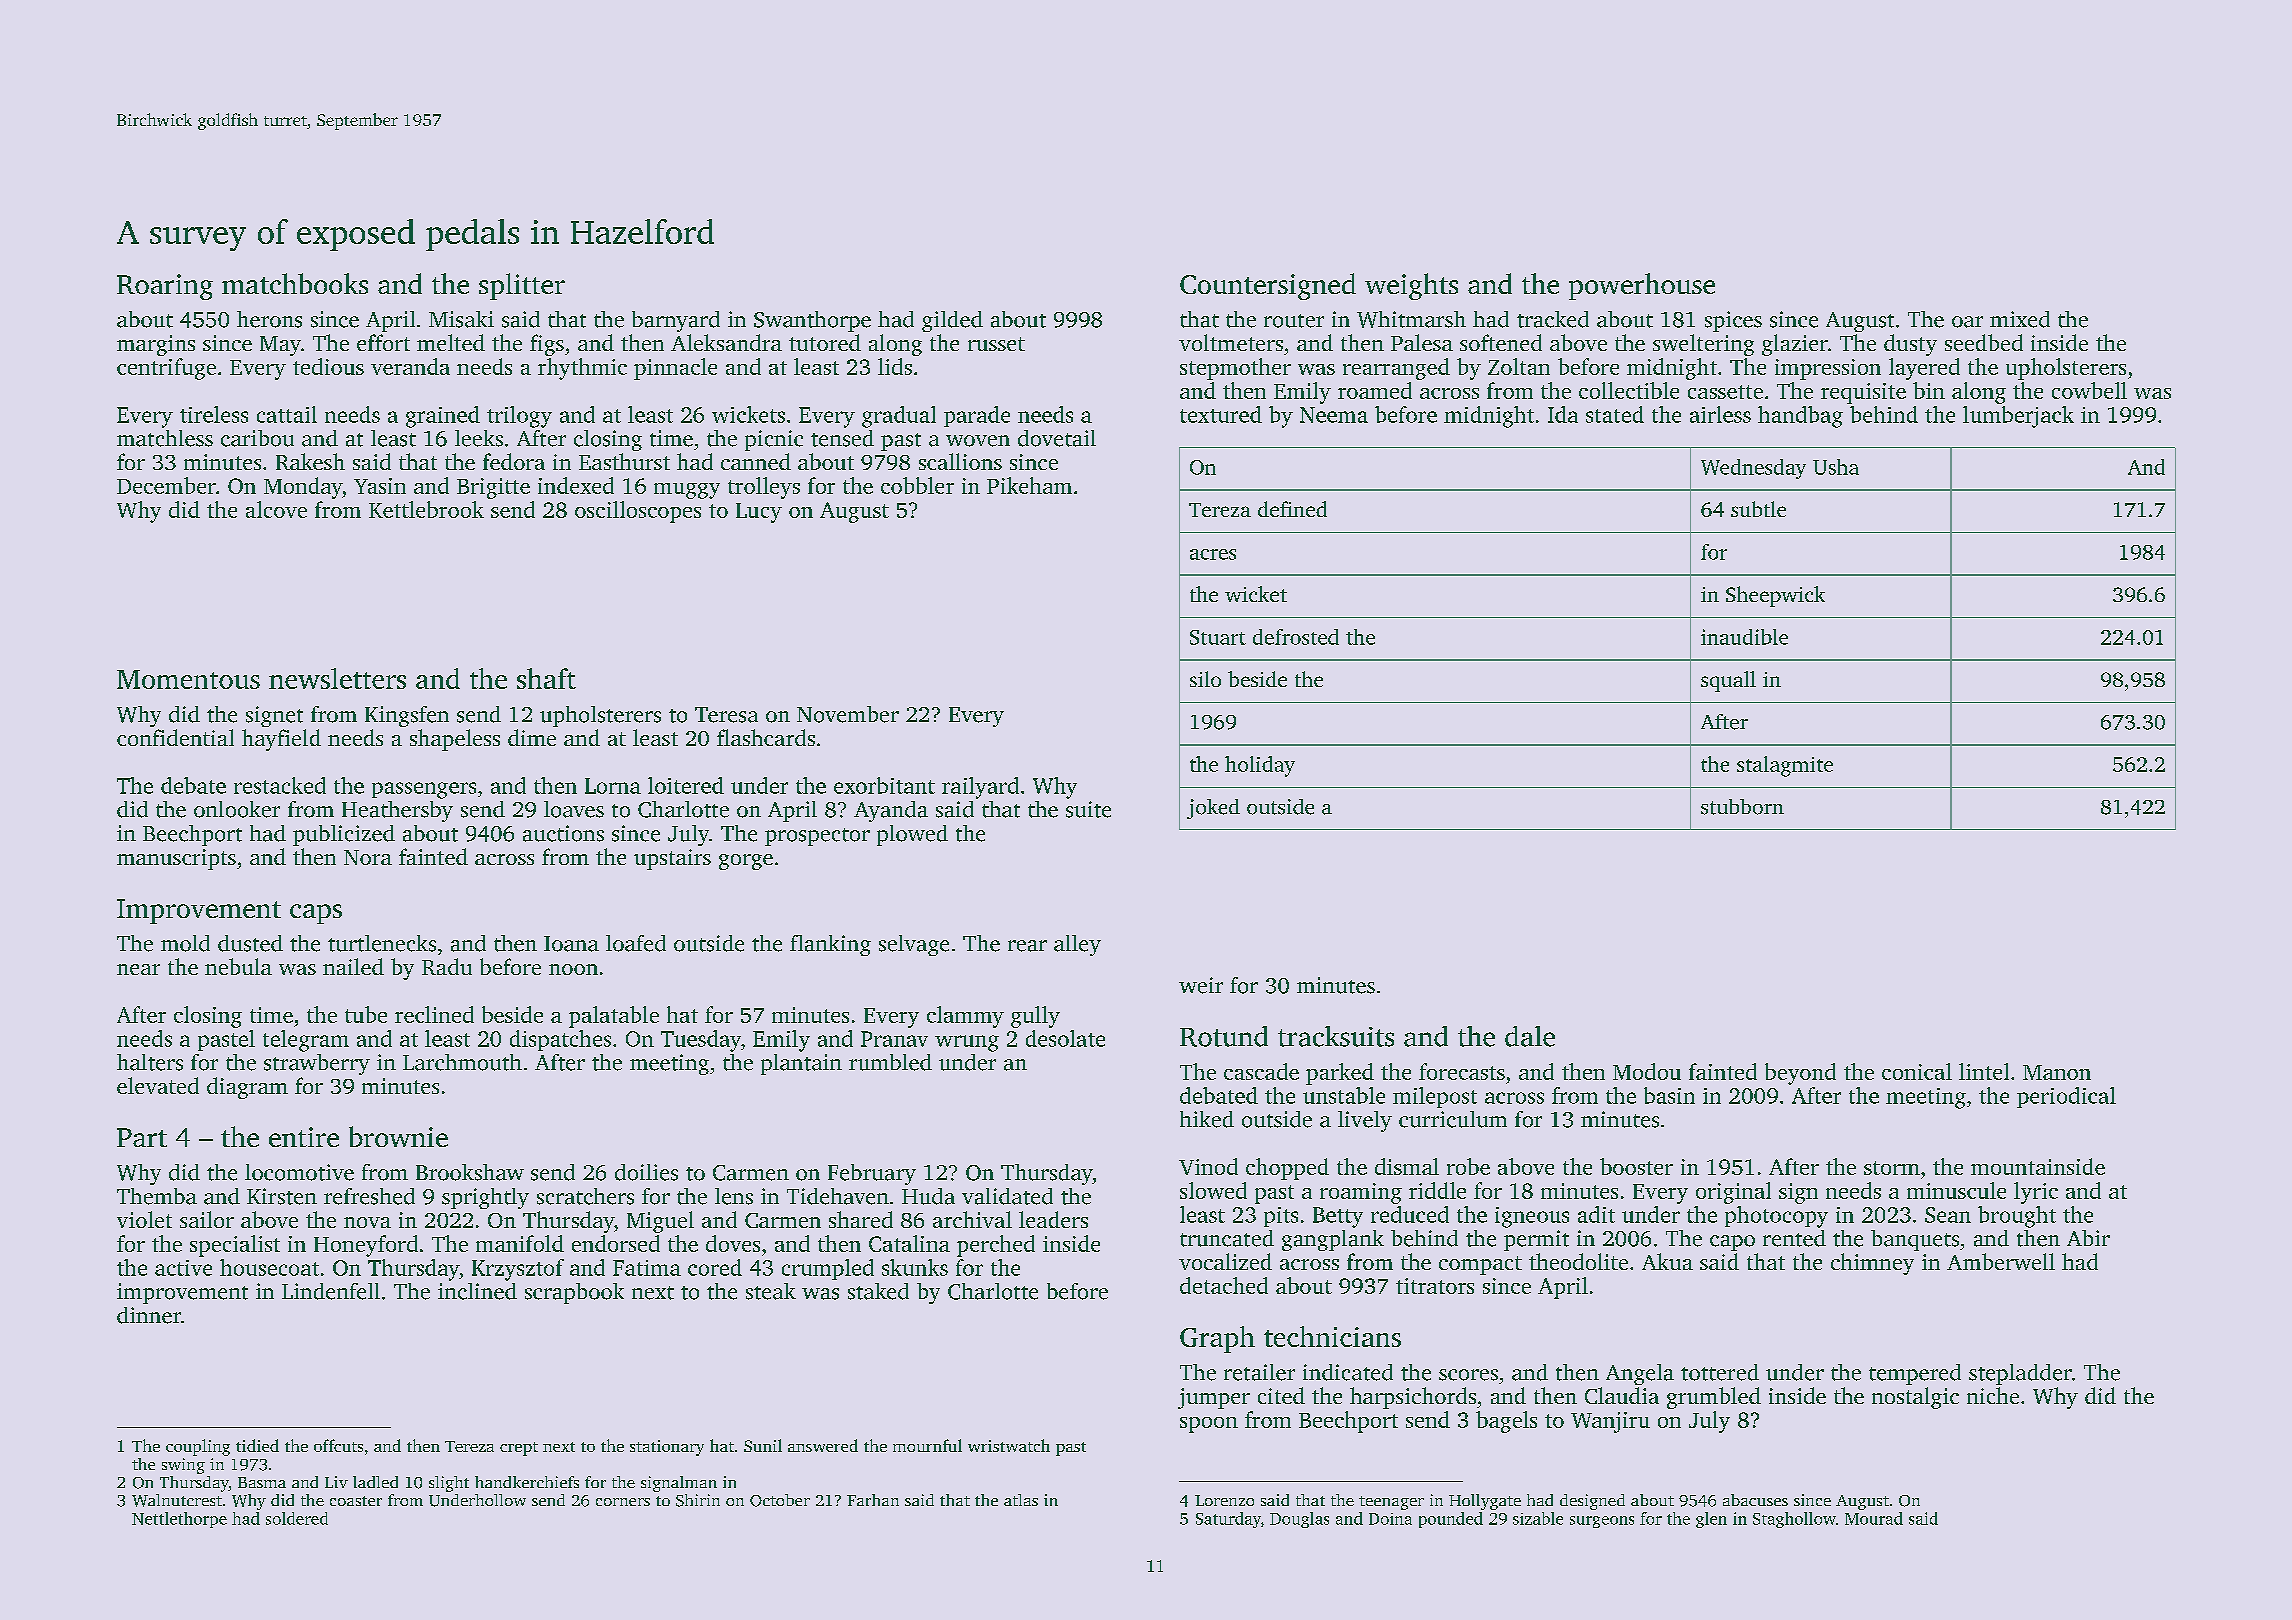 Image resolution: width=2292 pixels, height=1620 pixels. What do you see at coordinates (1530, 1036) in the document?
I see `dale` at bounding box center [1530, 1036].
